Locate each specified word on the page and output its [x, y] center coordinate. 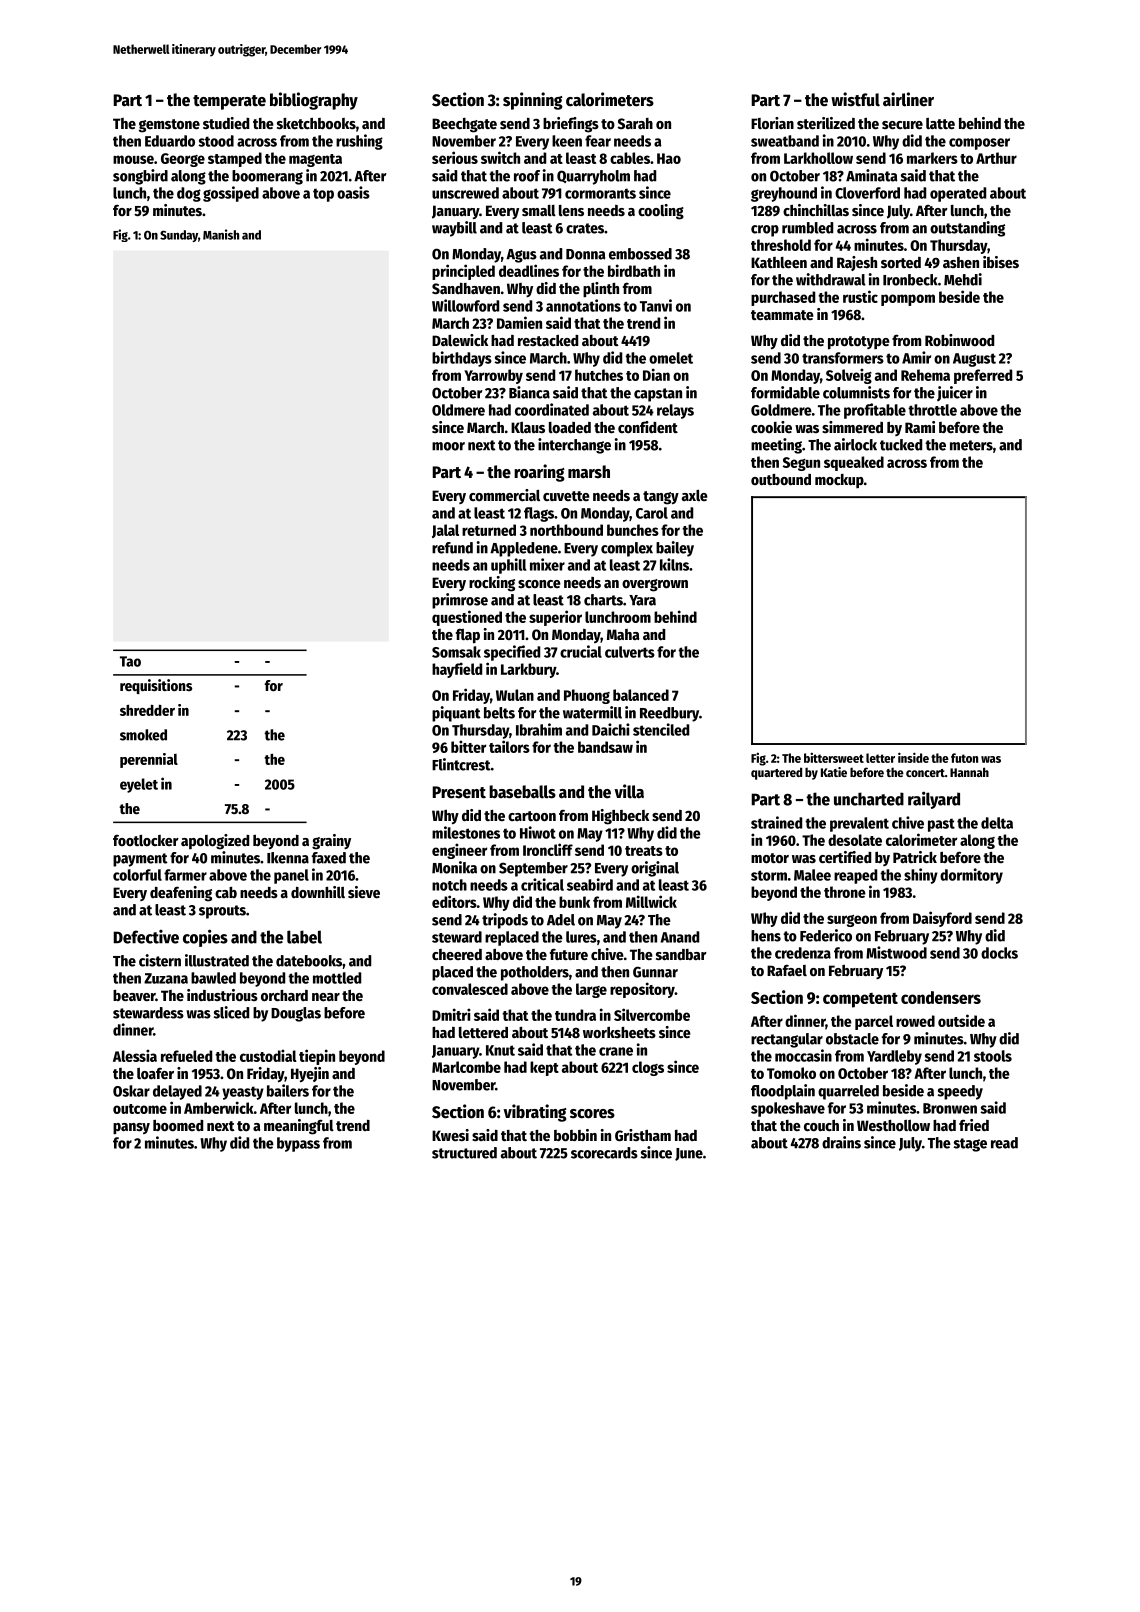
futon [964, 758]
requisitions [156, 686]
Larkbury [528, 670]
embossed [640, 254]
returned [489, 530]
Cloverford [867, 193]
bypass [298, 1144]
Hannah [969, 772]
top [323, 195]
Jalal [445, 531]
